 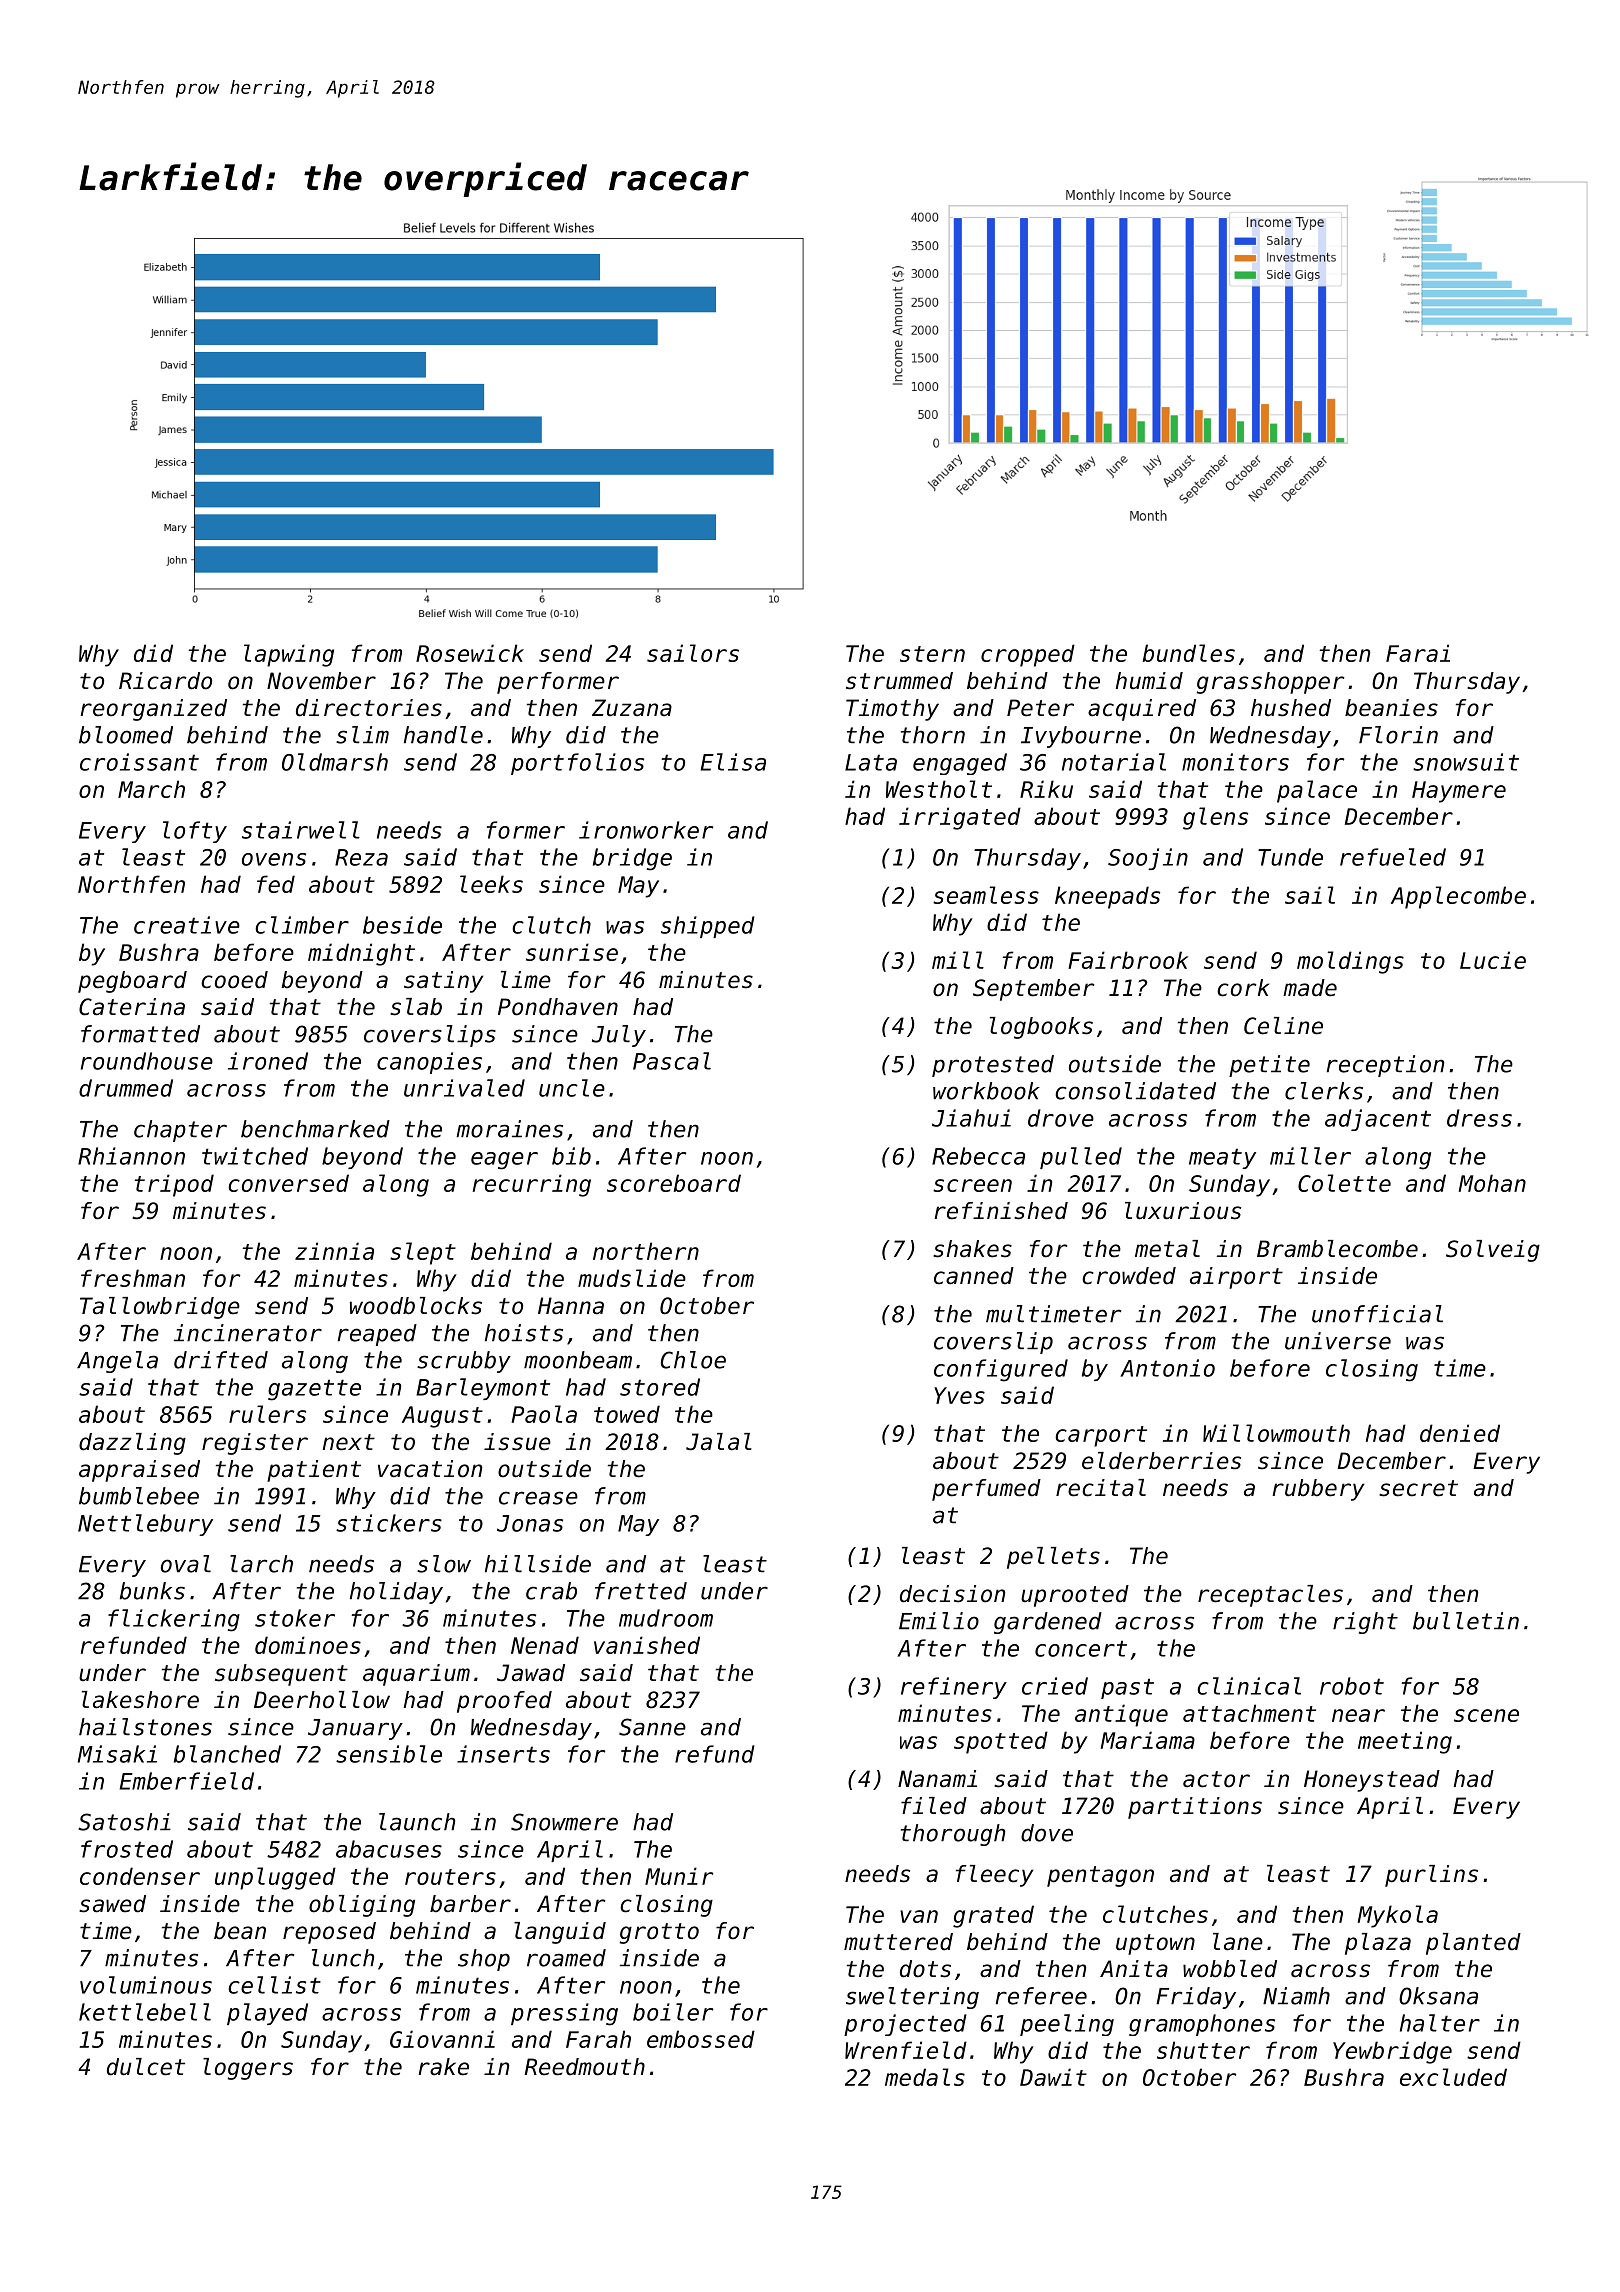 I want to click on Yves, so click(x=959, y=1395).
